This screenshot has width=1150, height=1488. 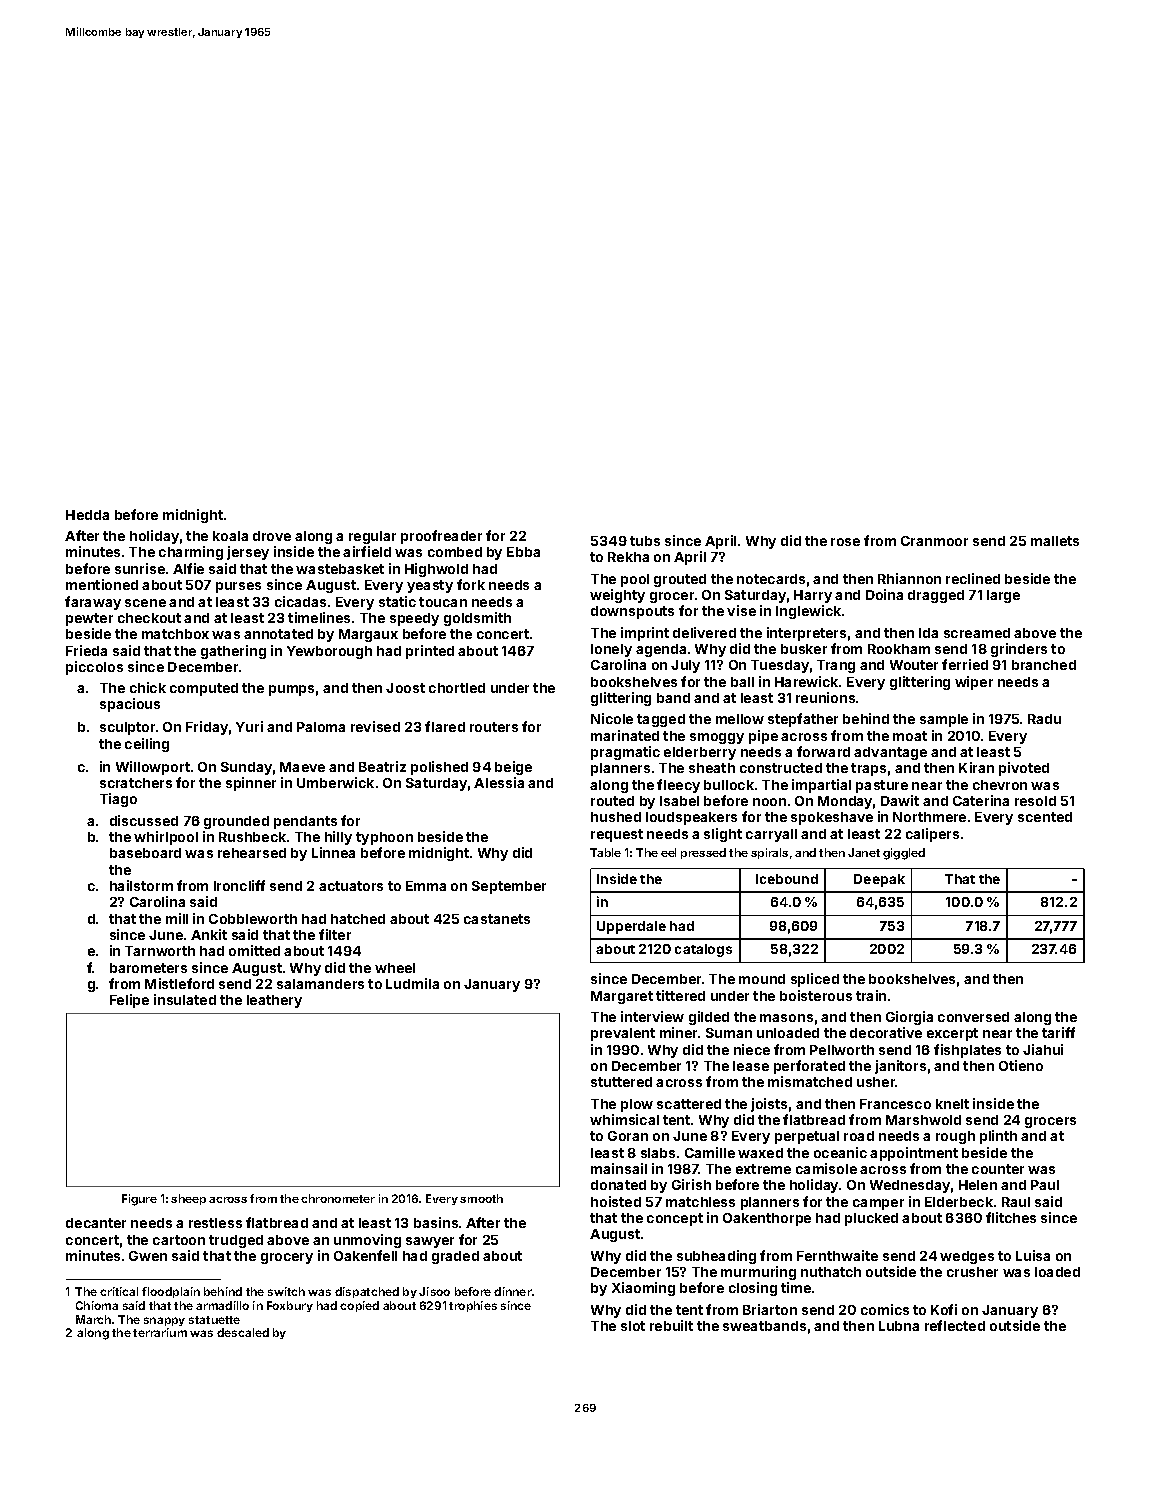 What do you see at coordinates (441, 537) in the screenshot?
I see `proofreader` at bounding box center [441, 537].
